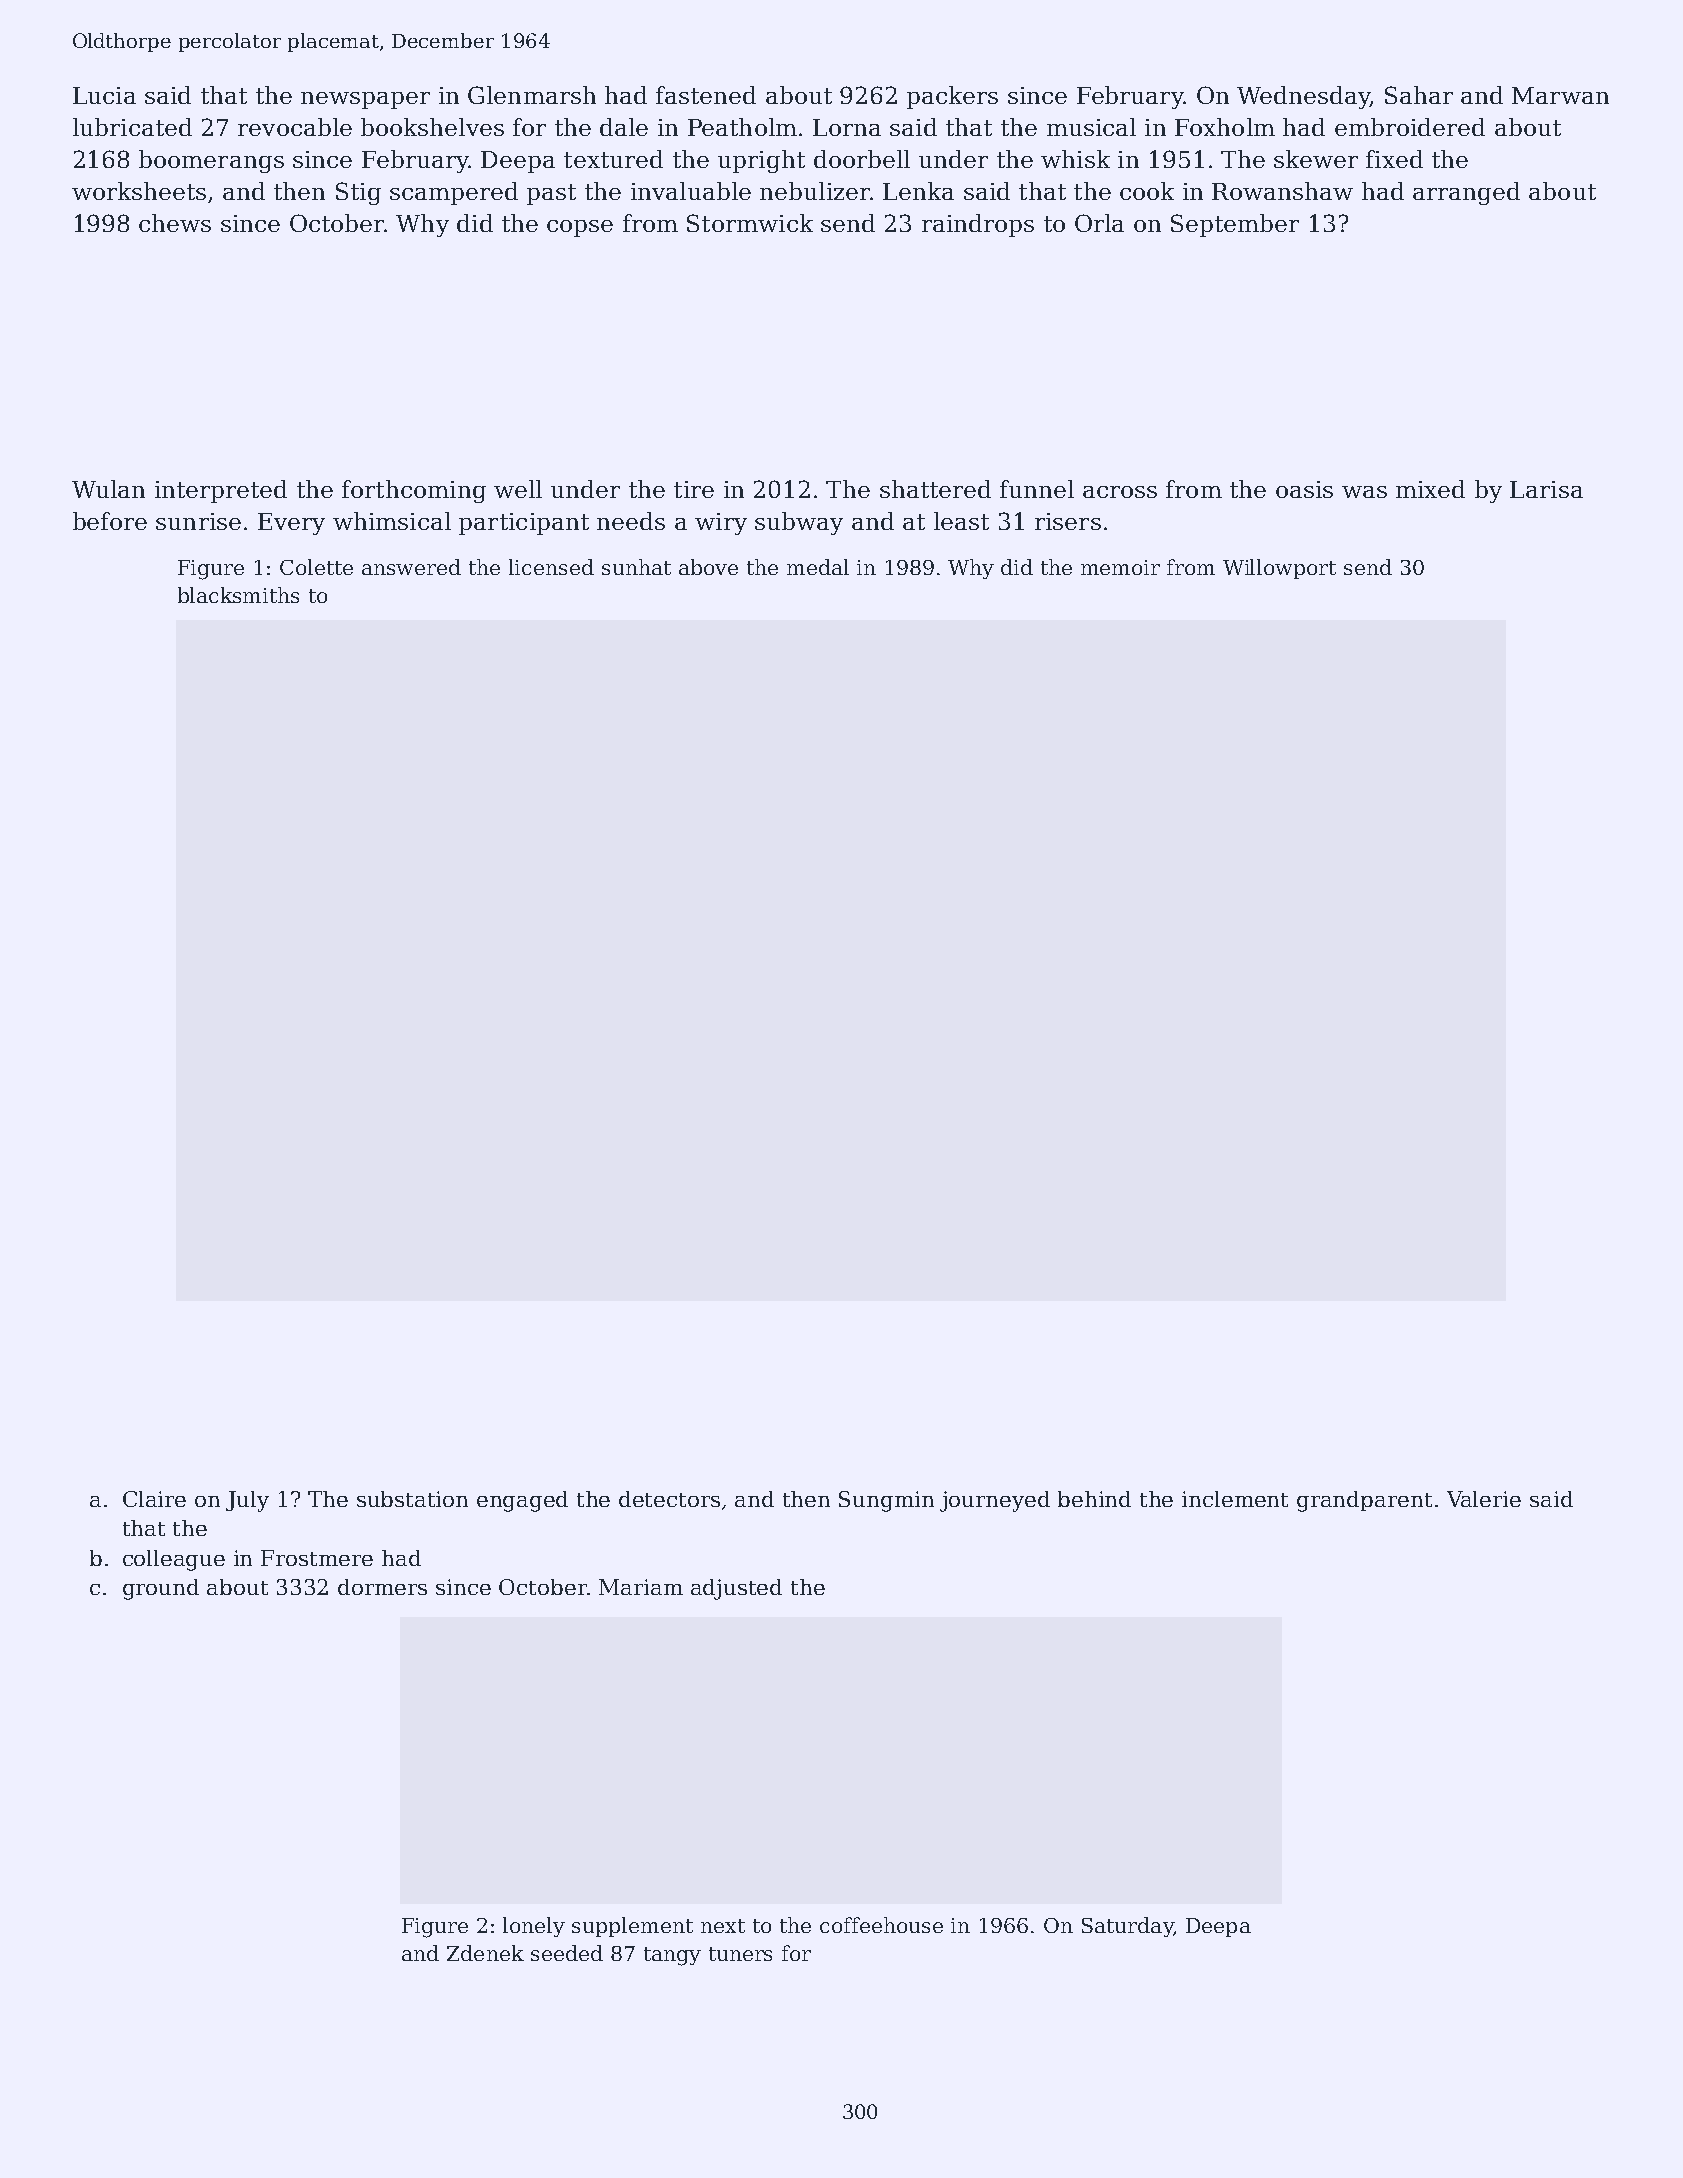 The width and height of the page is (1683, 2178). I want to click on Valerie, so click(1484, 1499).
